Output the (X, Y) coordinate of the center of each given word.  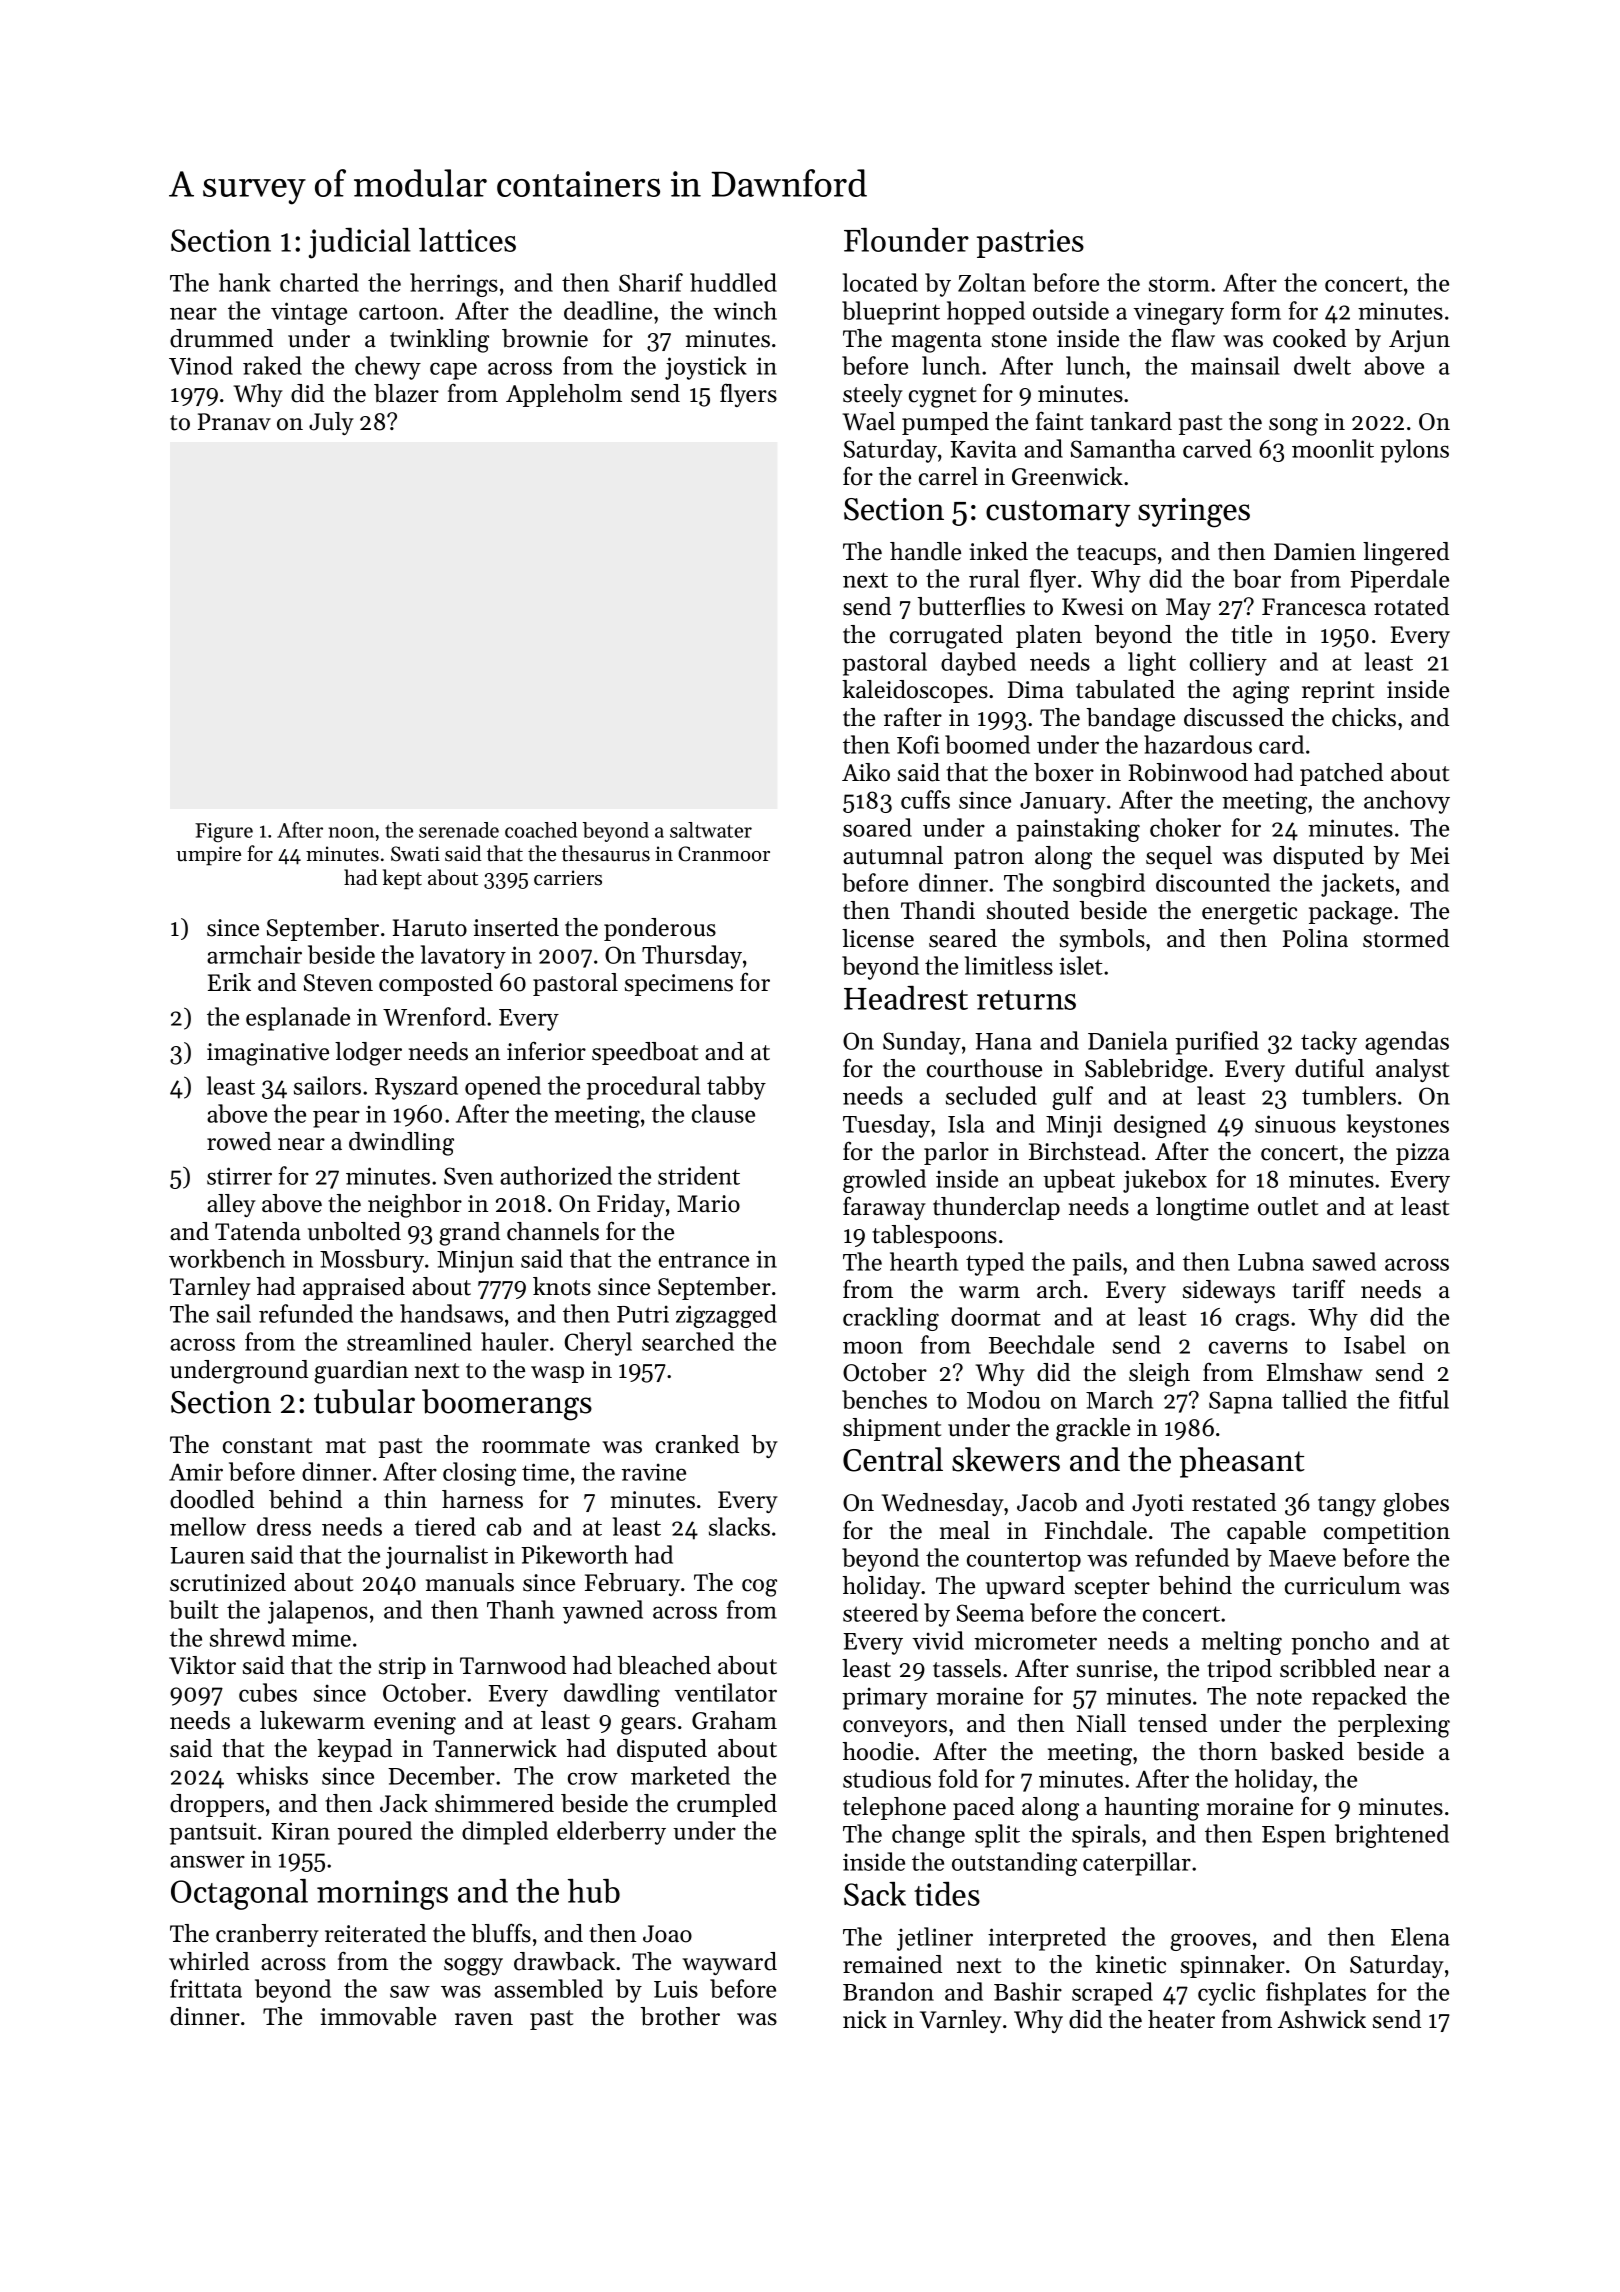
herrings (454, 285)
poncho (1330, 1643)
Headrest (906, 998)
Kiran (300, 1831)
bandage (1131, 720)
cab (504, 1526)
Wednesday (942, 1504)
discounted (1213, 882)
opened (503, 1088)
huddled (733, 282)
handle (925, 551)
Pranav (234, 421)
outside (1071, 310)
